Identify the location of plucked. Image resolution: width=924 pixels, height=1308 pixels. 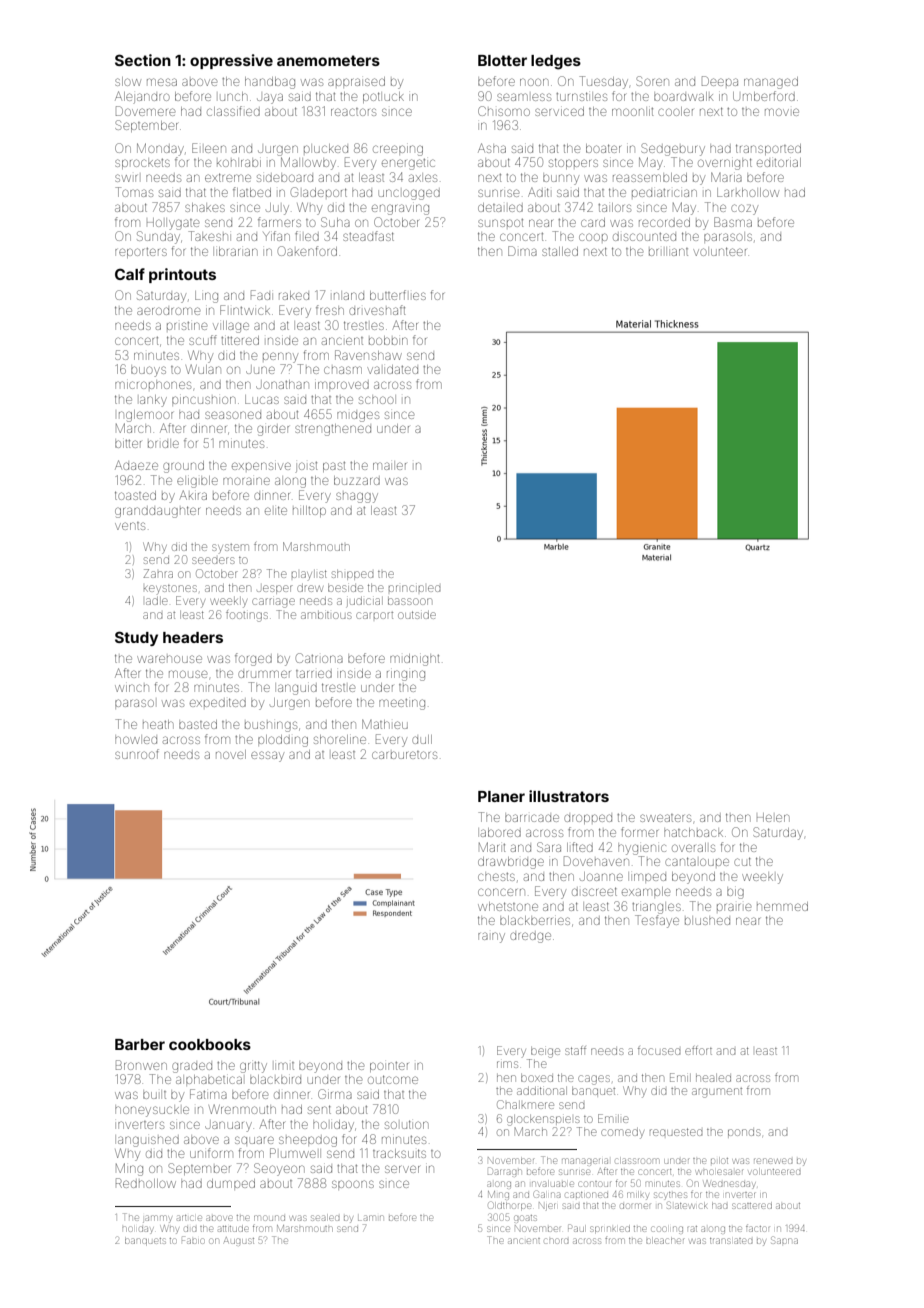
(326, 148).
